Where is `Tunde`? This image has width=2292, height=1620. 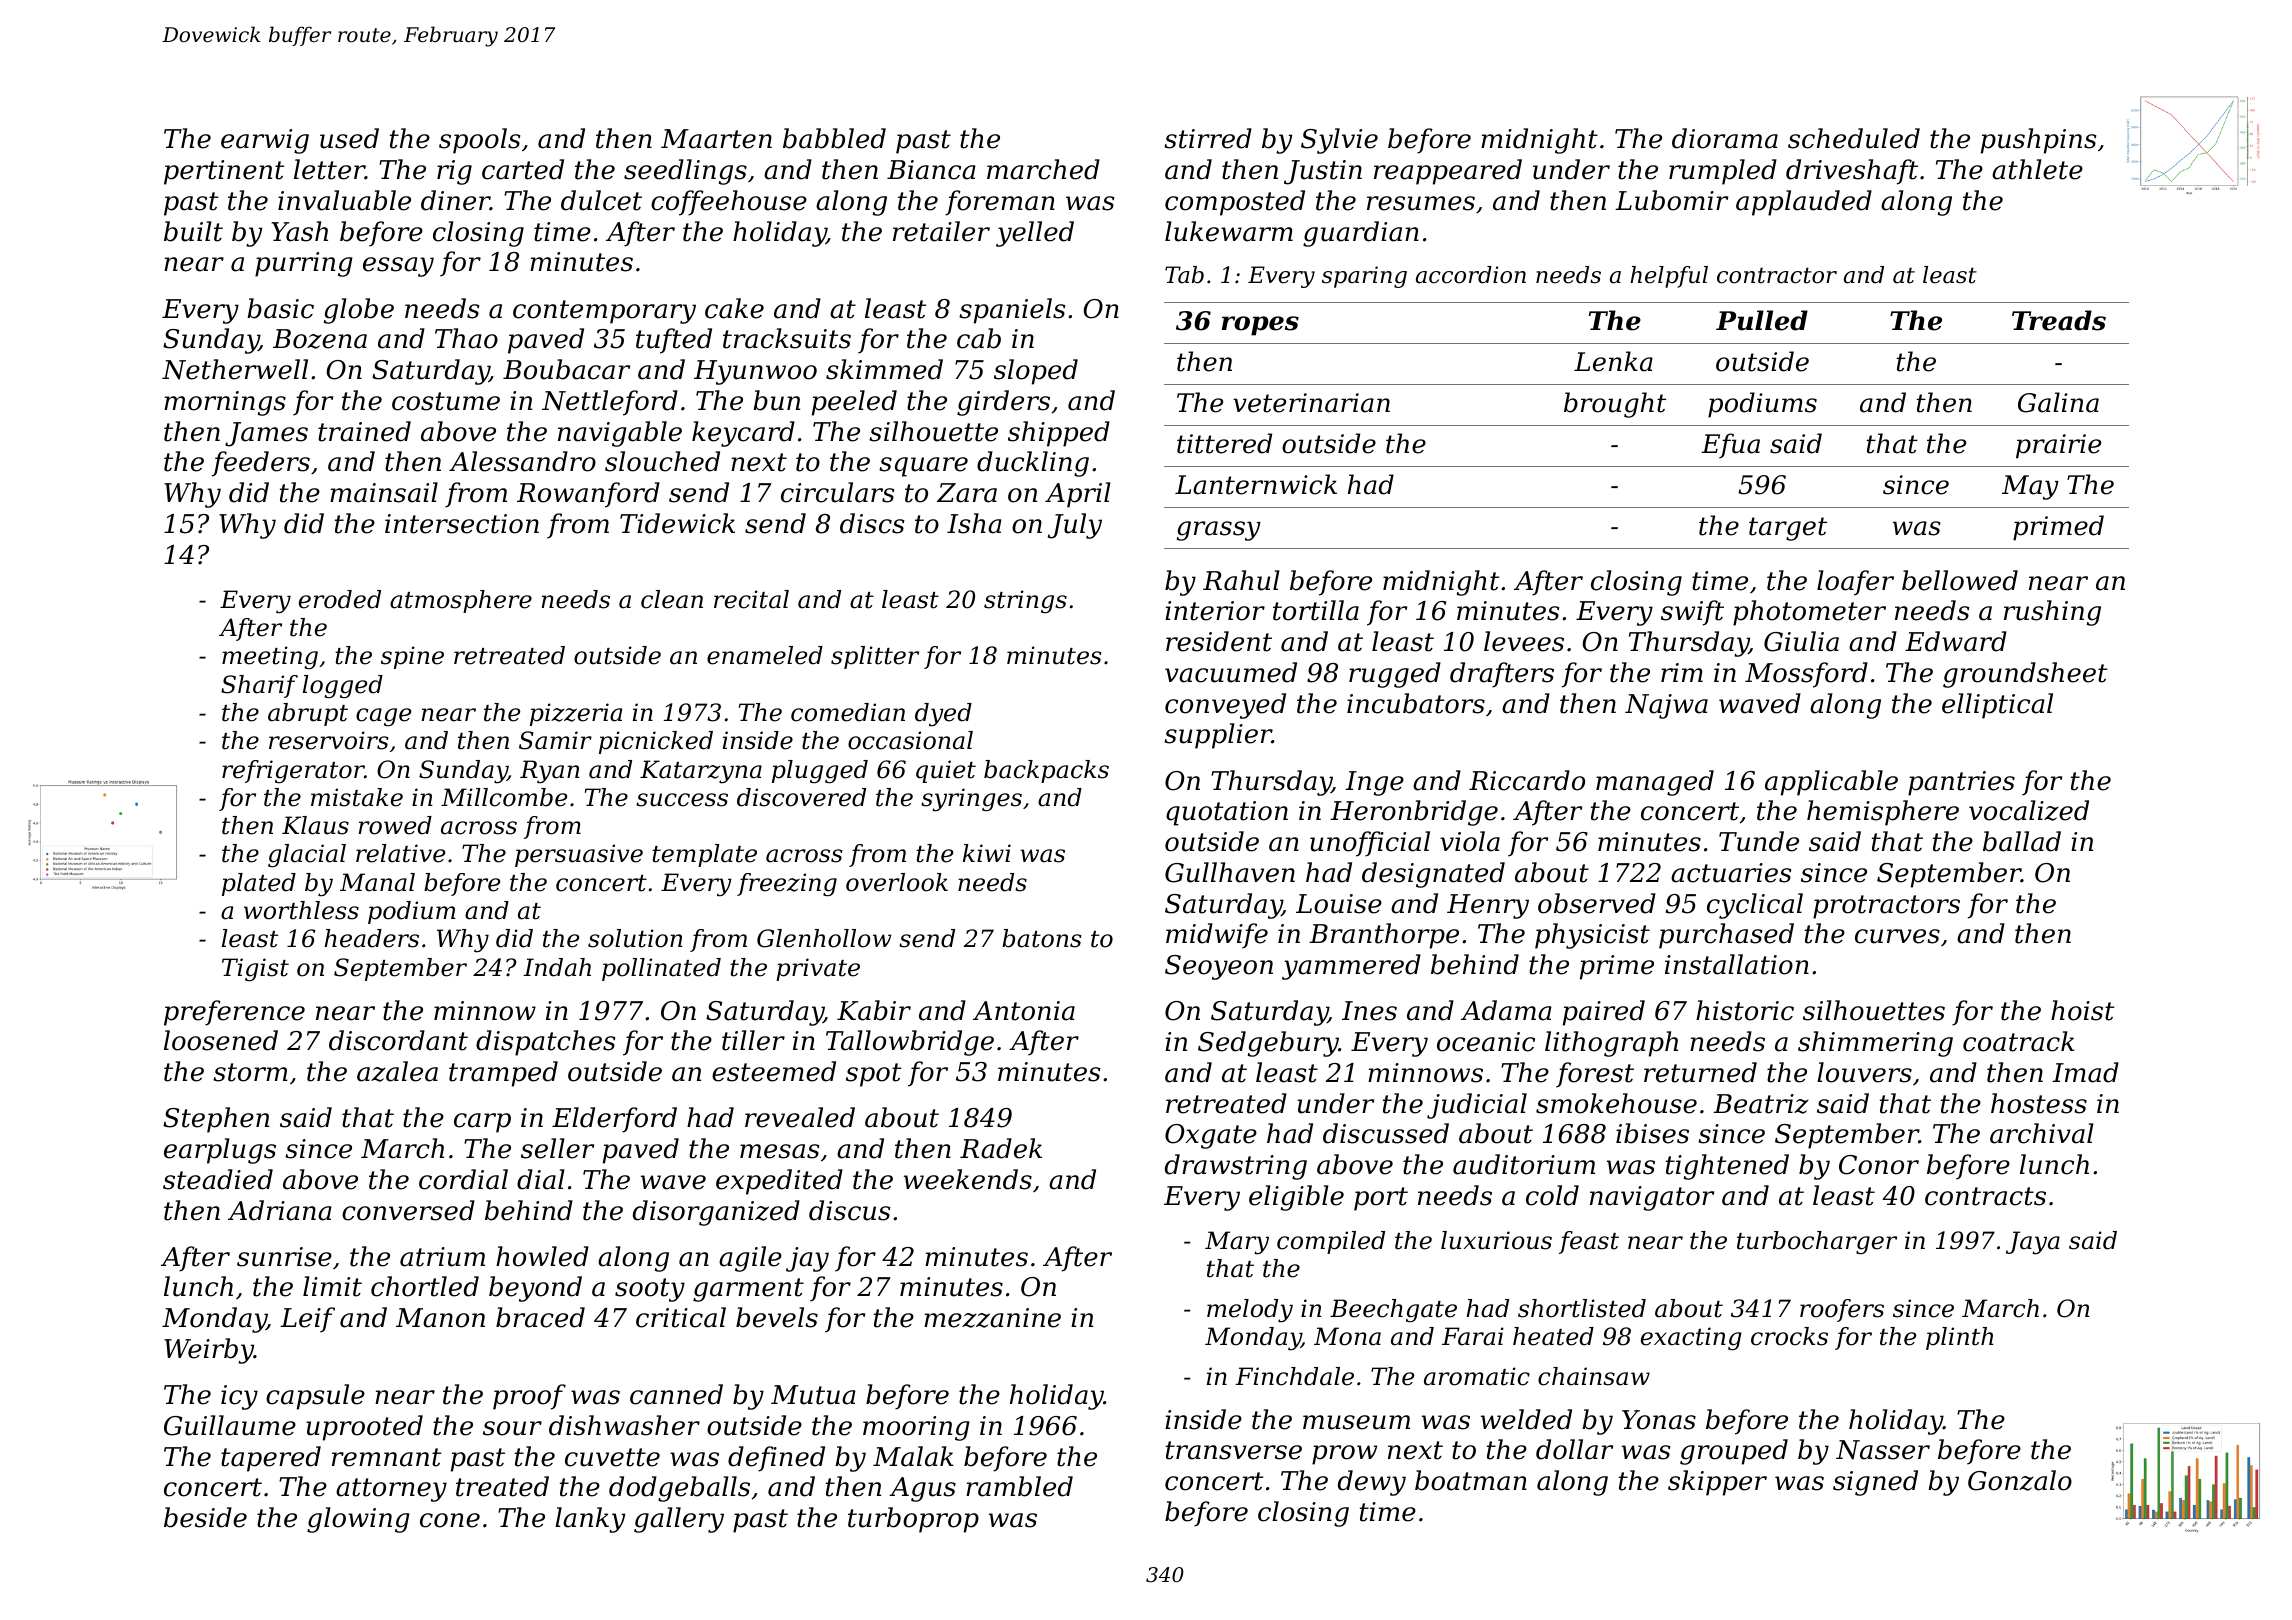
Tunde is located at coordinates (1759, 841).
